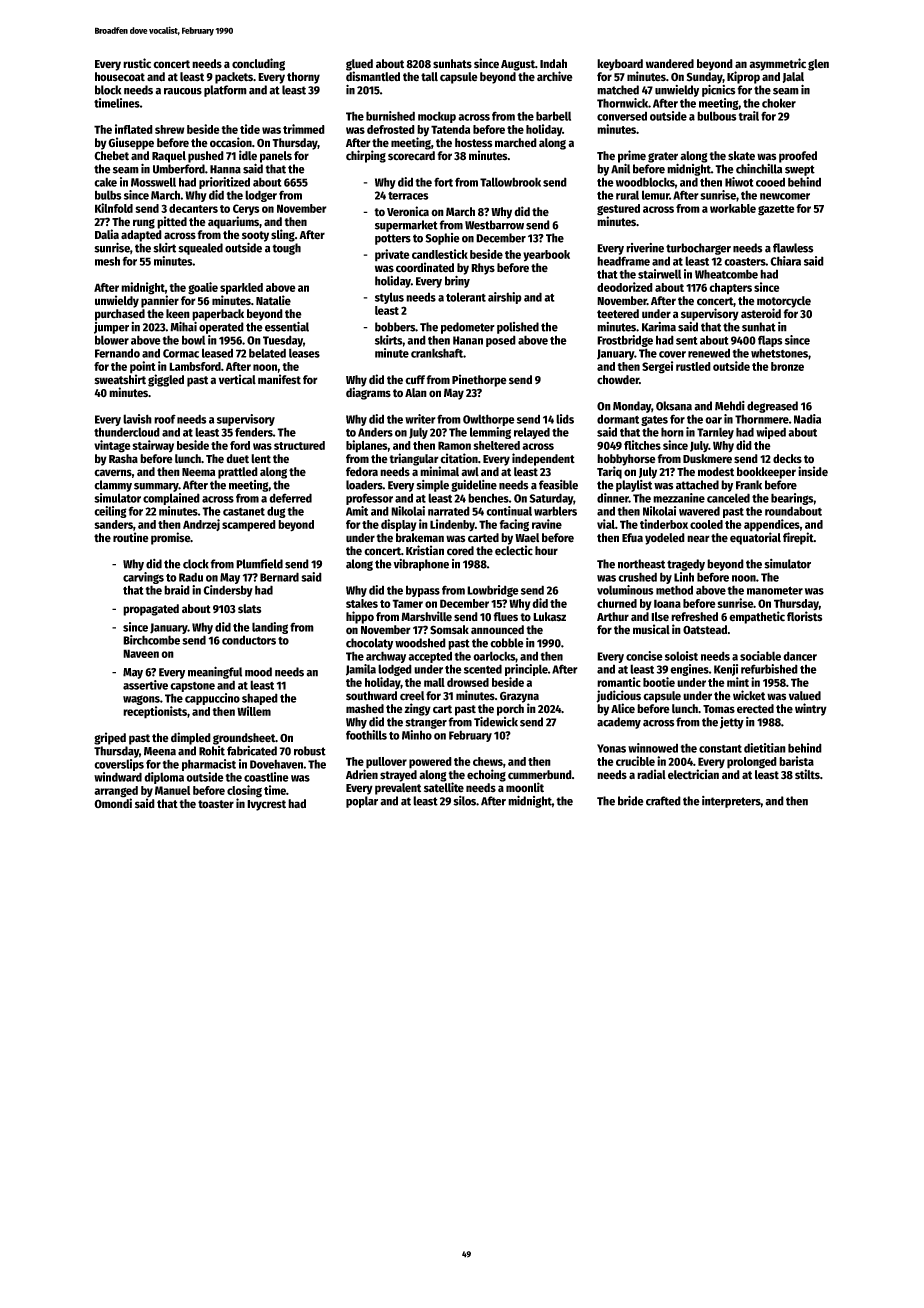 Image resolution: width=924 pixels, height=1308 pixels. I want to click on cummerbund, so click(540, 775).
